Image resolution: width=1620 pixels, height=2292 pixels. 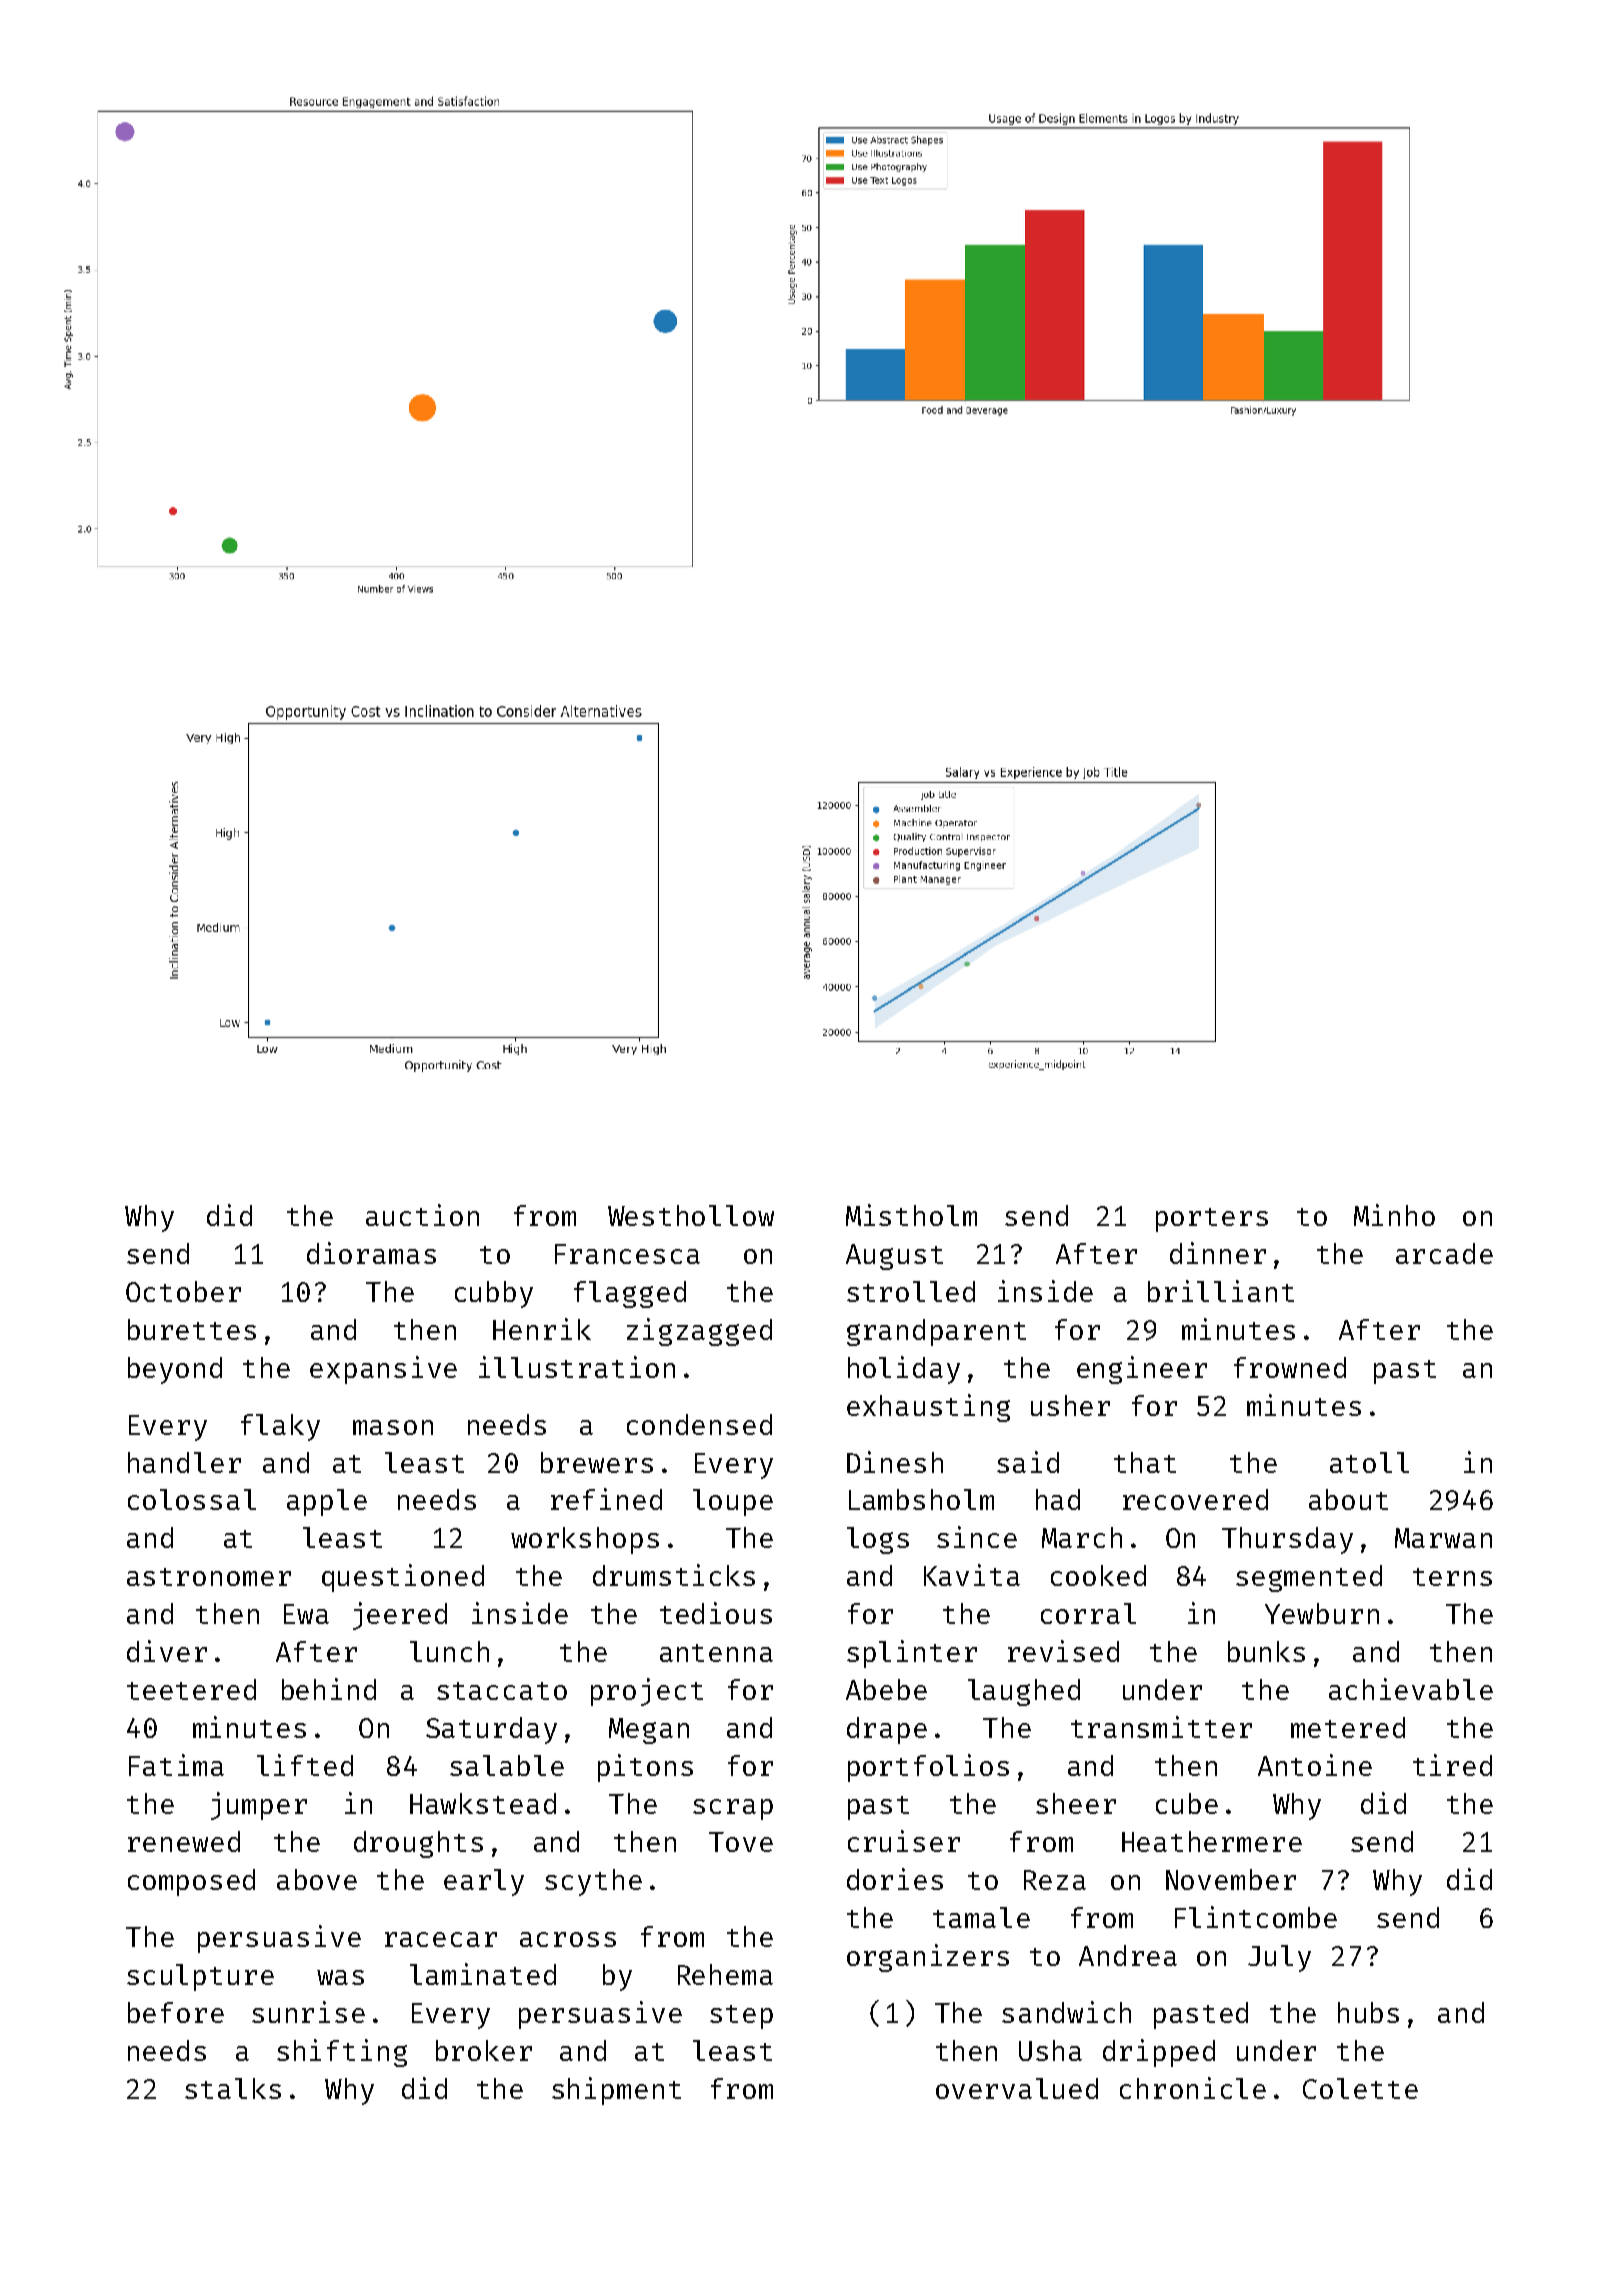 What do you see at coordinates (209, 1577) in the page?
I see `astronomer` at bounding box center [209, 1577].
